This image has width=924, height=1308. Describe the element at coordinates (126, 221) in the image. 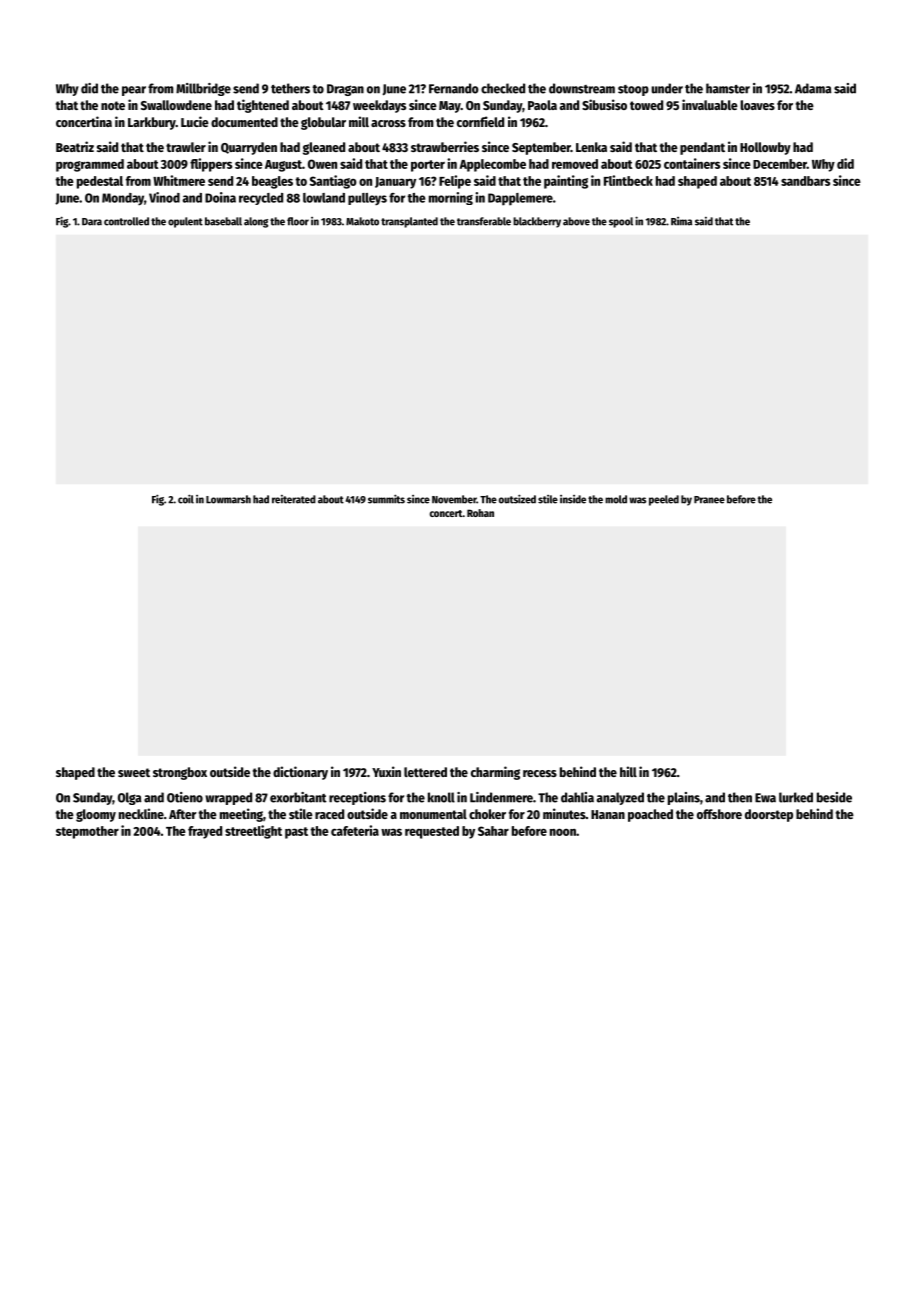

I see `controlled` at that location.
